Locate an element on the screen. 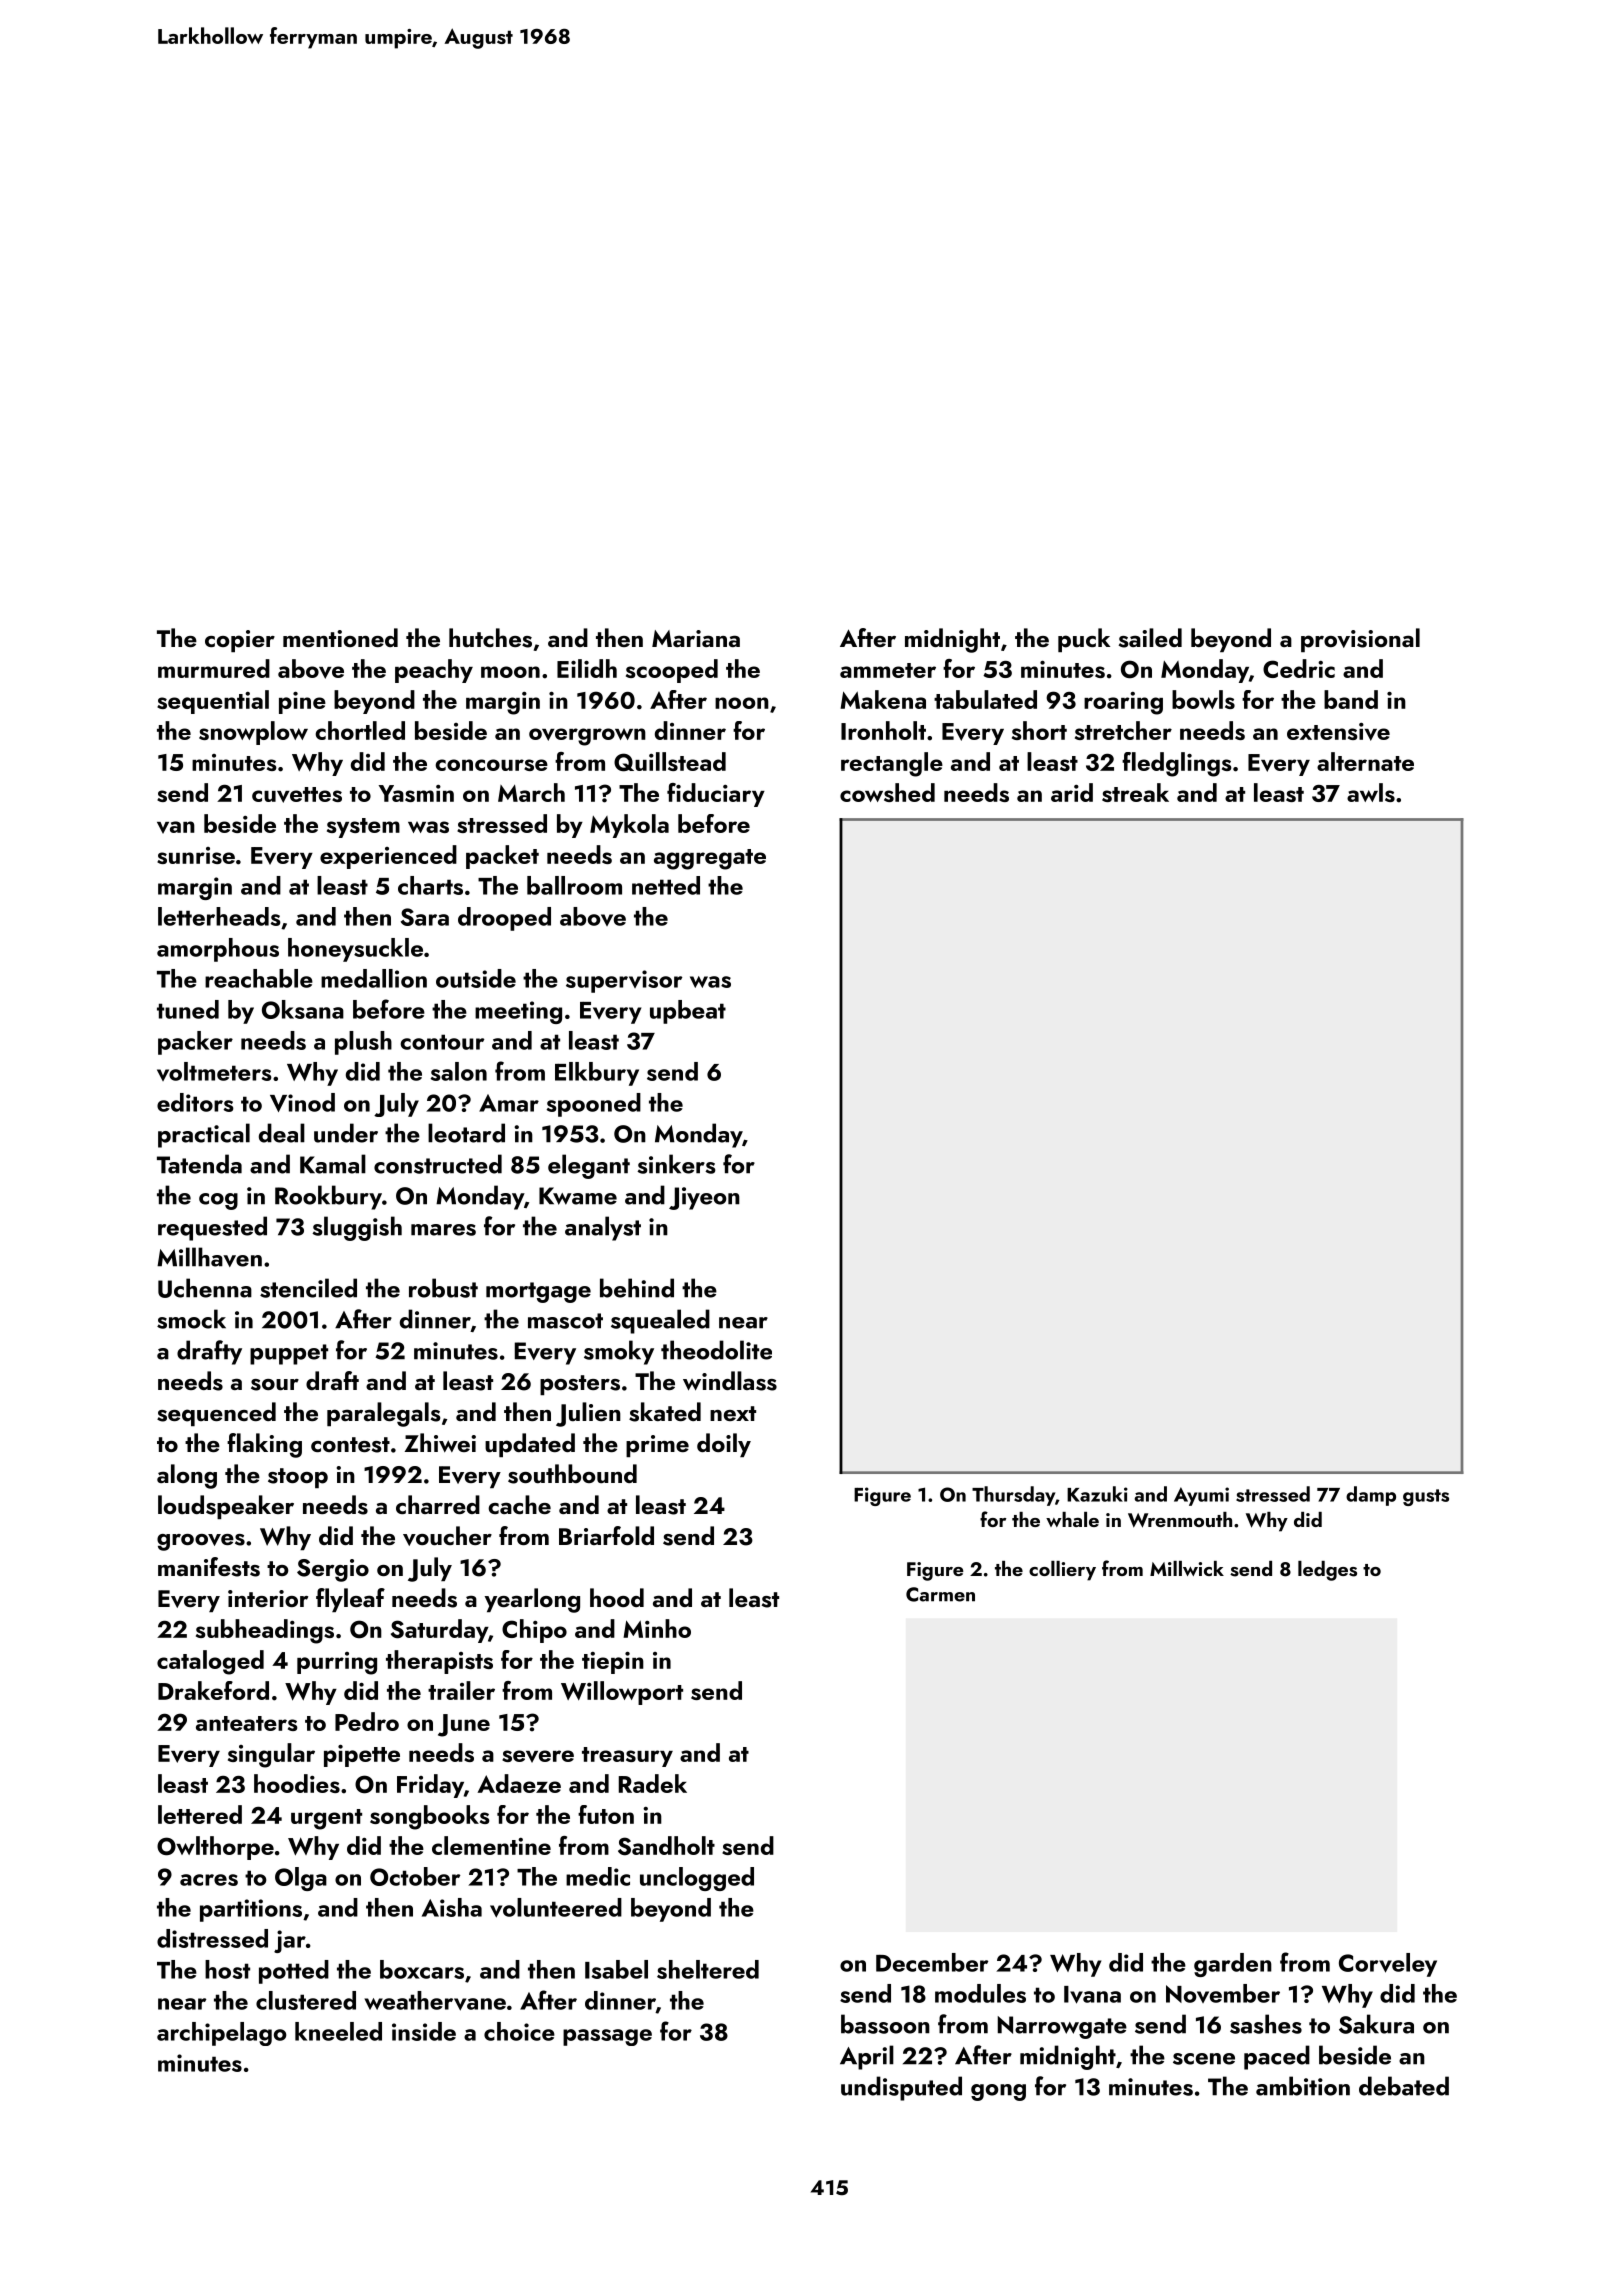 Image resolution: width=1620 pixels, height=2292 pixels. theodolite is located at coordinates (716, 1350).
